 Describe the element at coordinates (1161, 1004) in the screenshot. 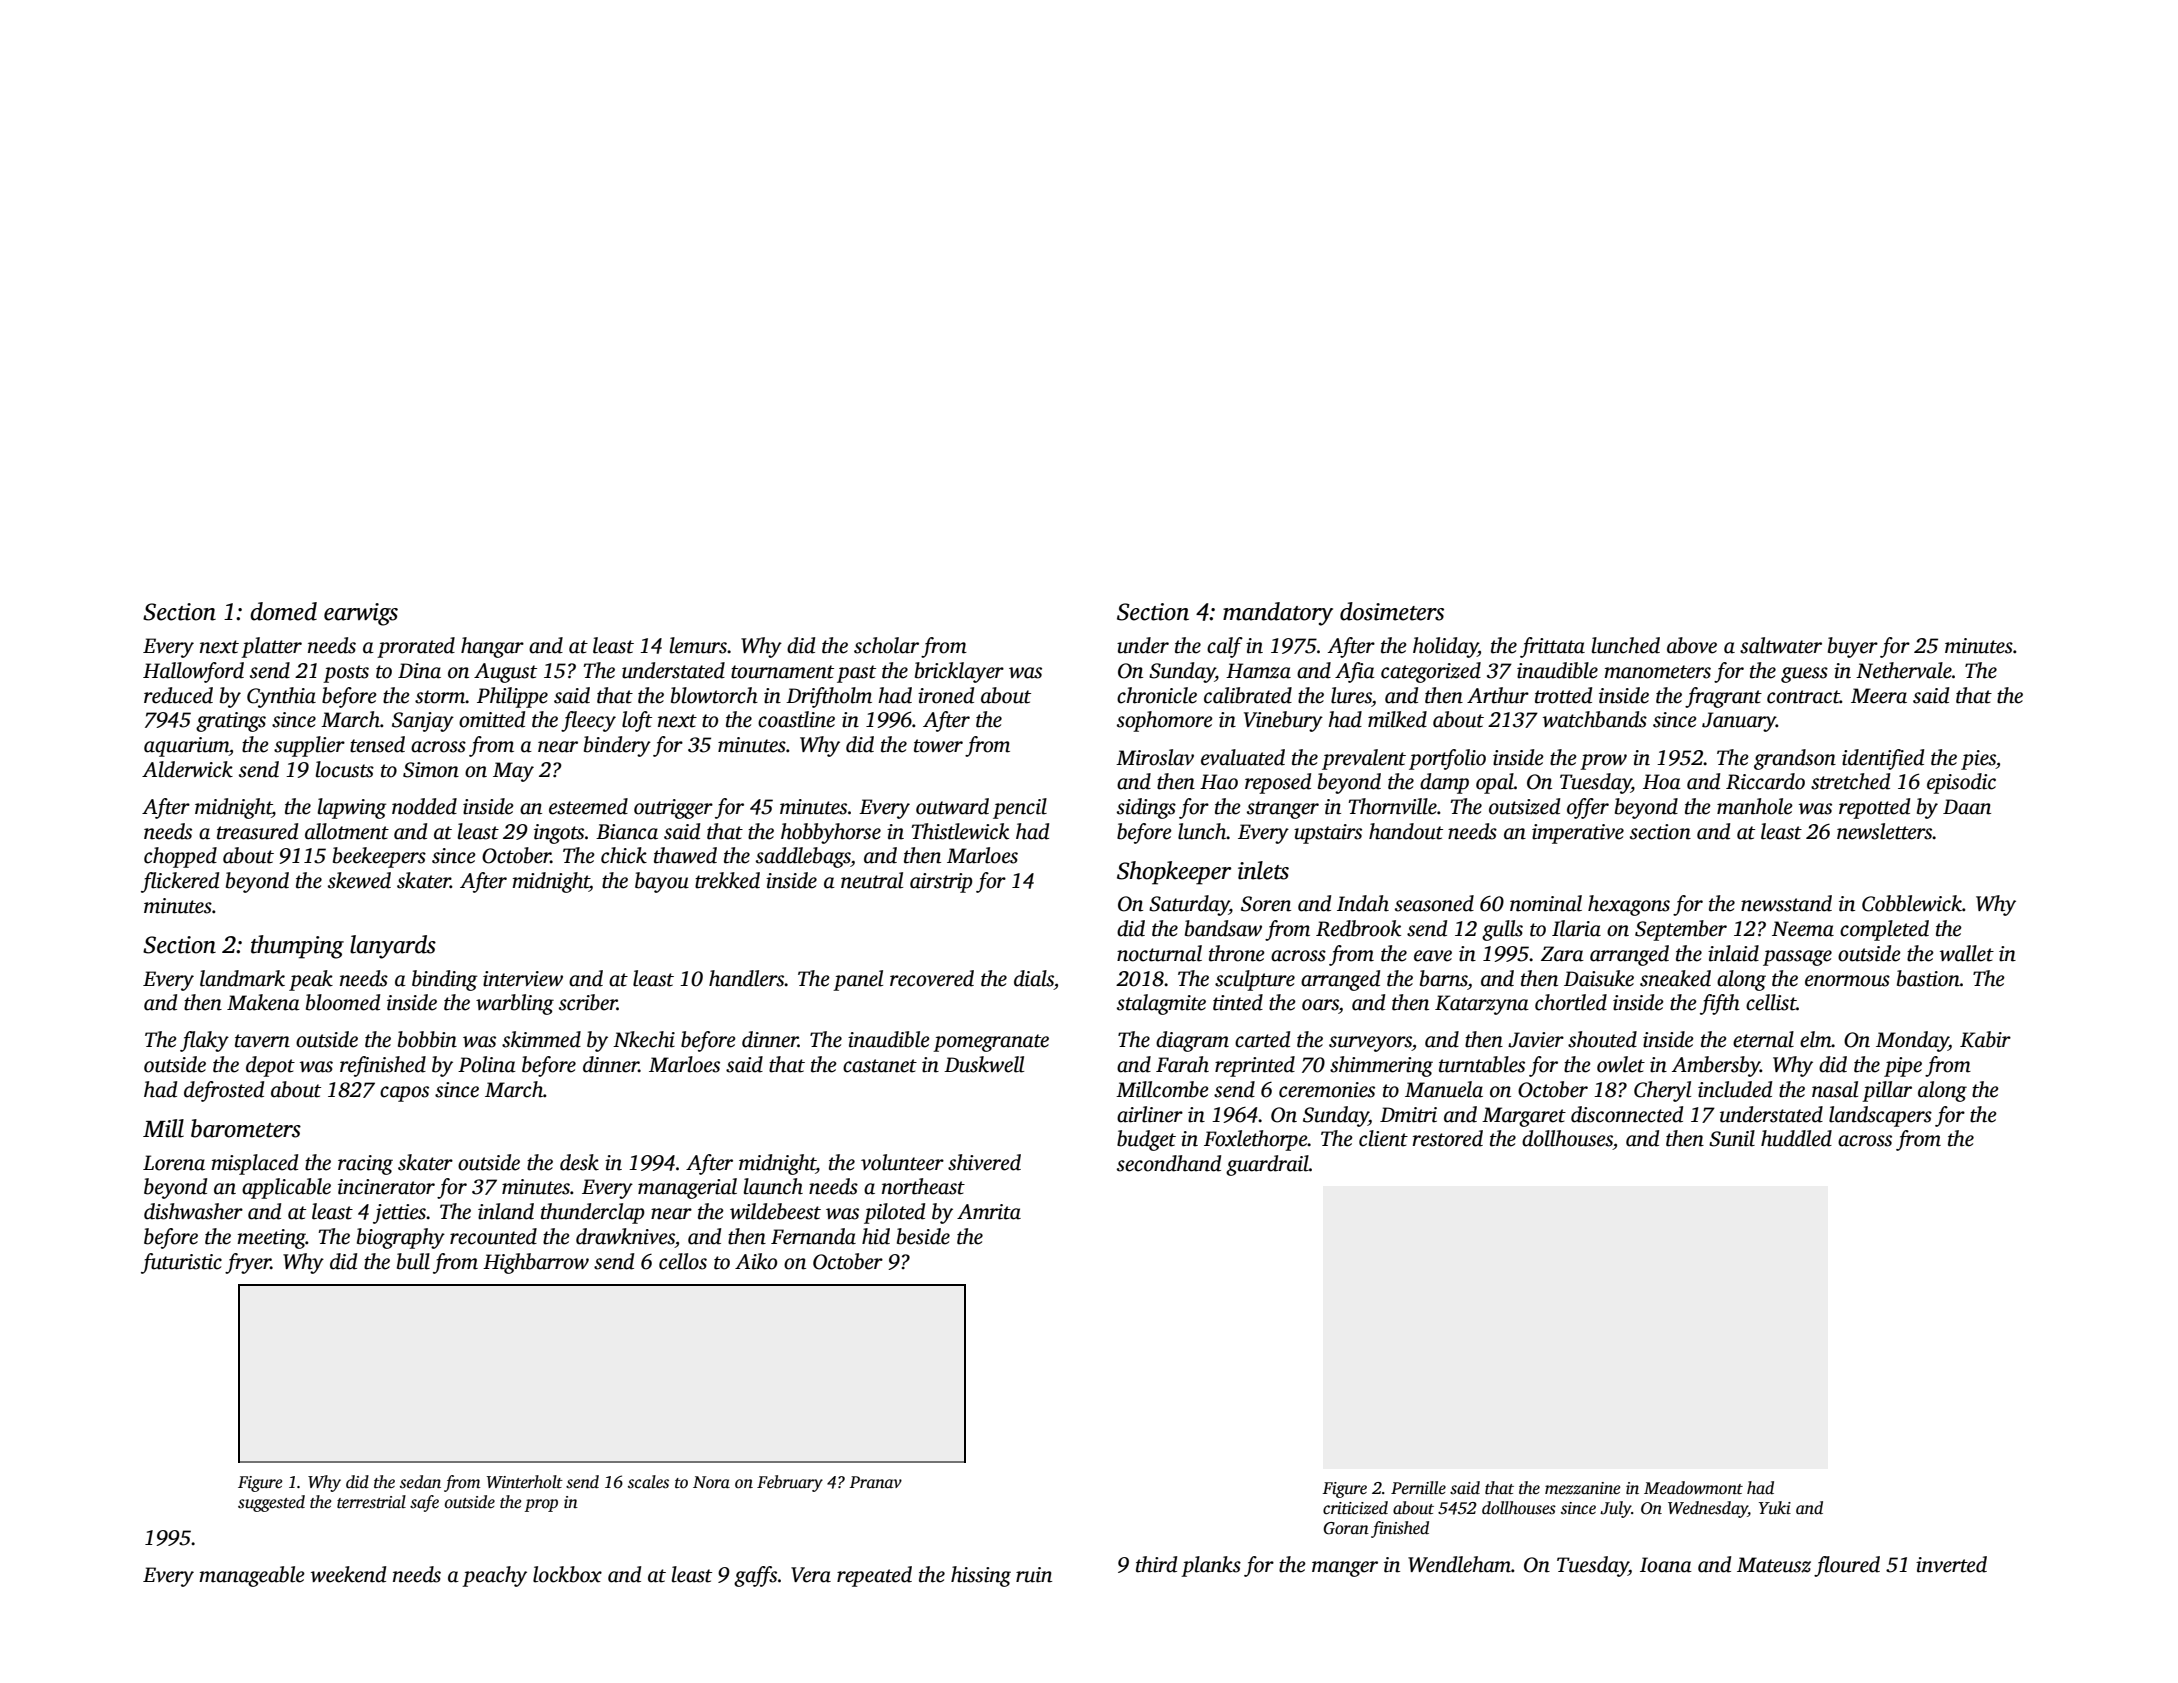

I see `stalagmite` at that location.
